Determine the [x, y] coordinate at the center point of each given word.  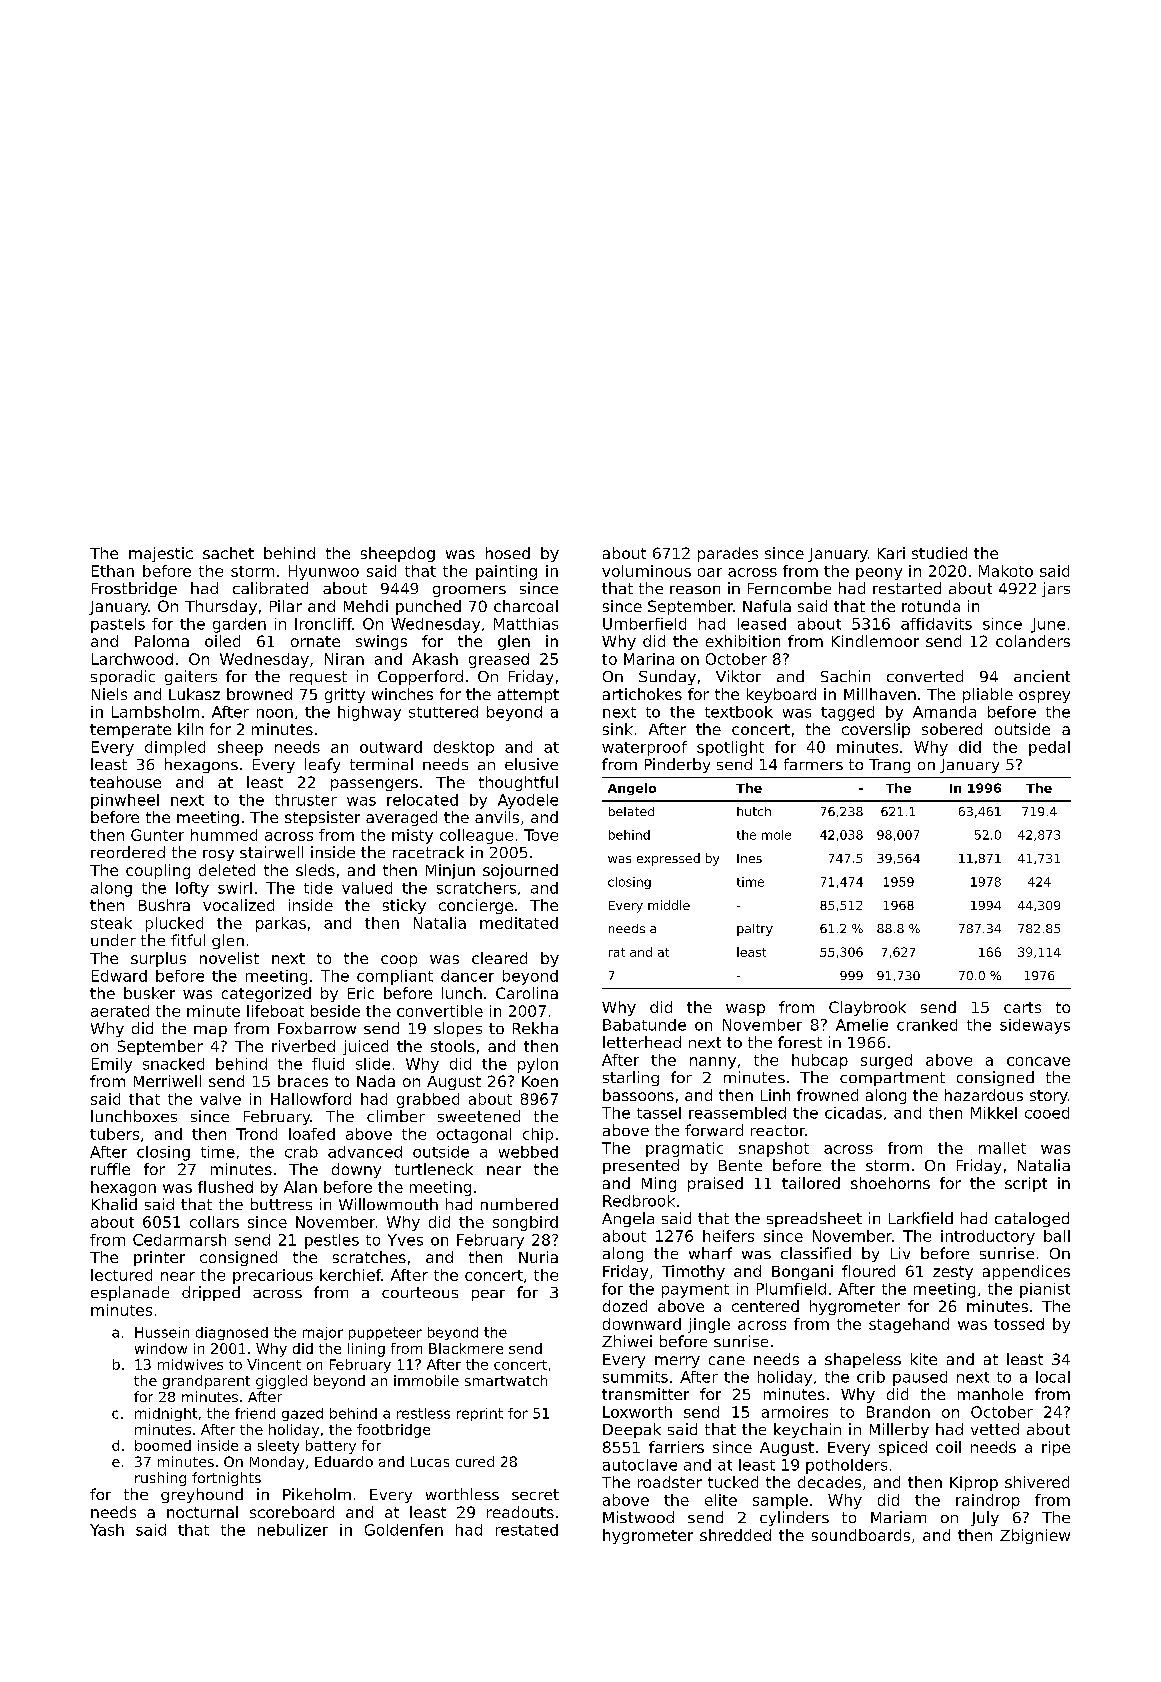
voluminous [646, 571]
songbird [525, 1223]
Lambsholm [155, 712]
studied [939, 553]
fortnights [226, 1479]
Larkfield [921, 1218]
